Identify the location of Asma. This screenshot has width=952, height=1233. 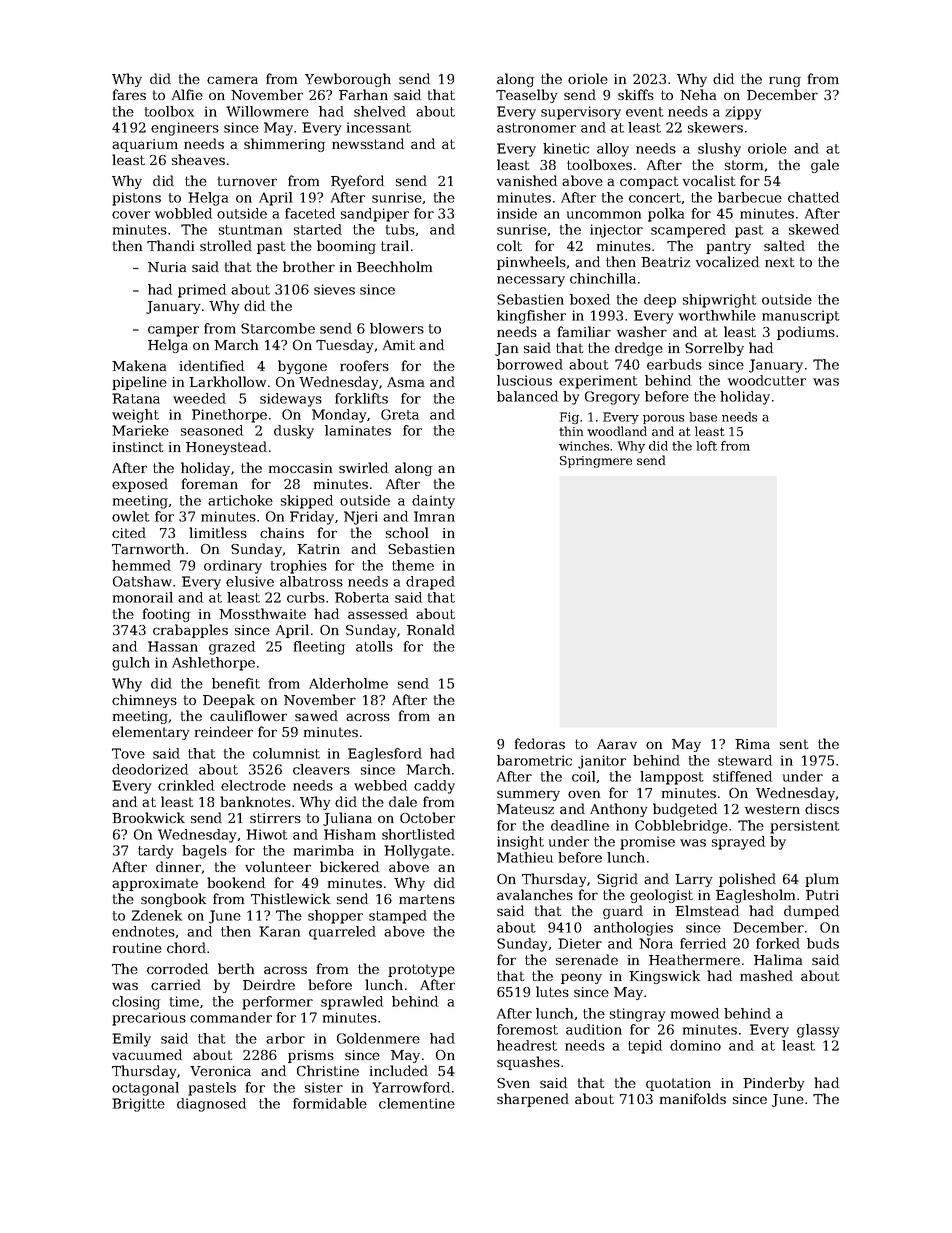
(405, 382).
